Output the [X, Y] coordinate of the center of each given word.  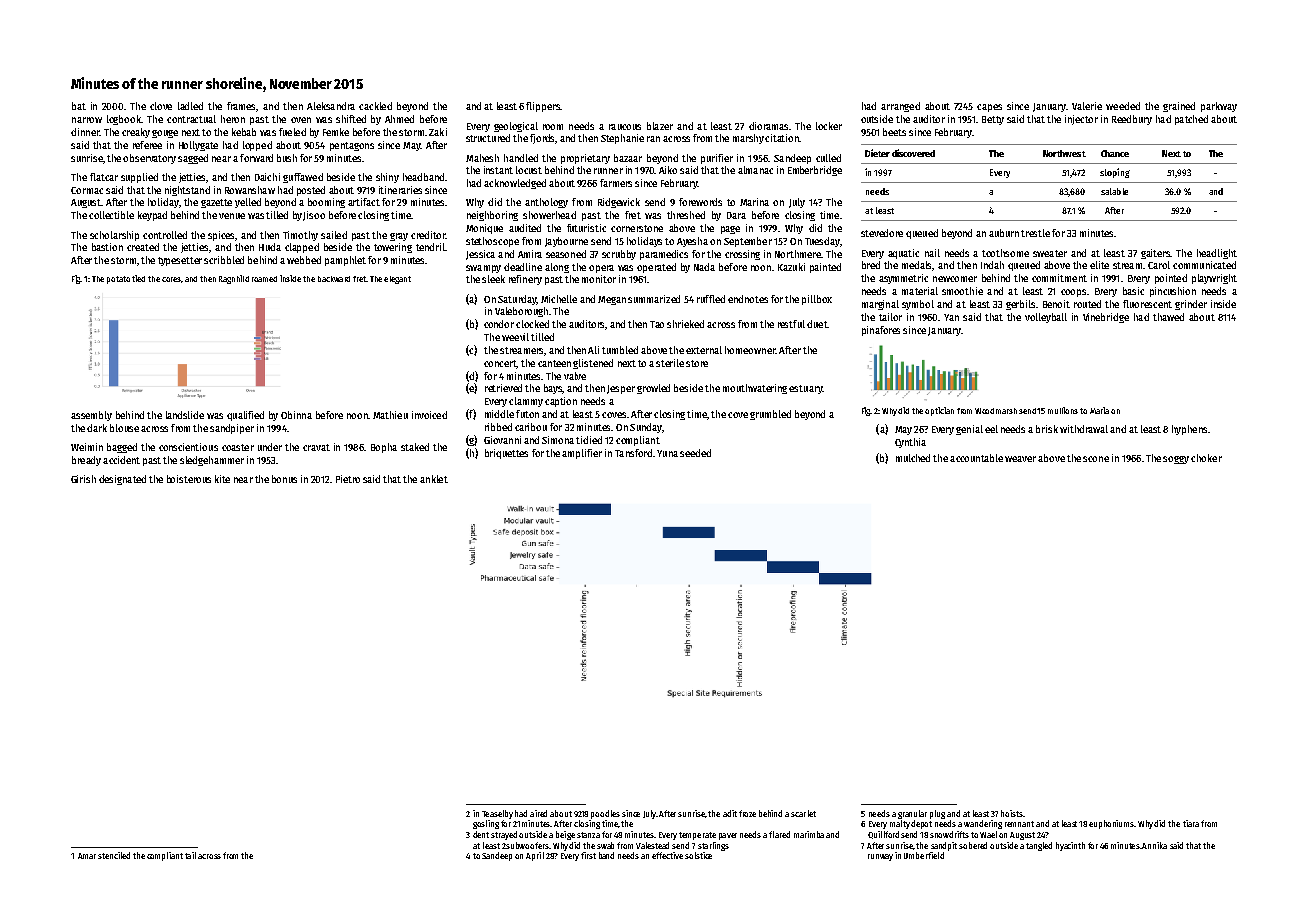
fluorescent [1147, 304]
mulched [913, 458]
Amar [87, 856]
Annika [1154, 845]
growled [653, 389]
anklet [434, 479]
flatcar [104, 177]
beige [565, 835]
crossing [742, 255]
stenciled [114, 855]
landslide [185, 415]
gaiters [1155, 254]
